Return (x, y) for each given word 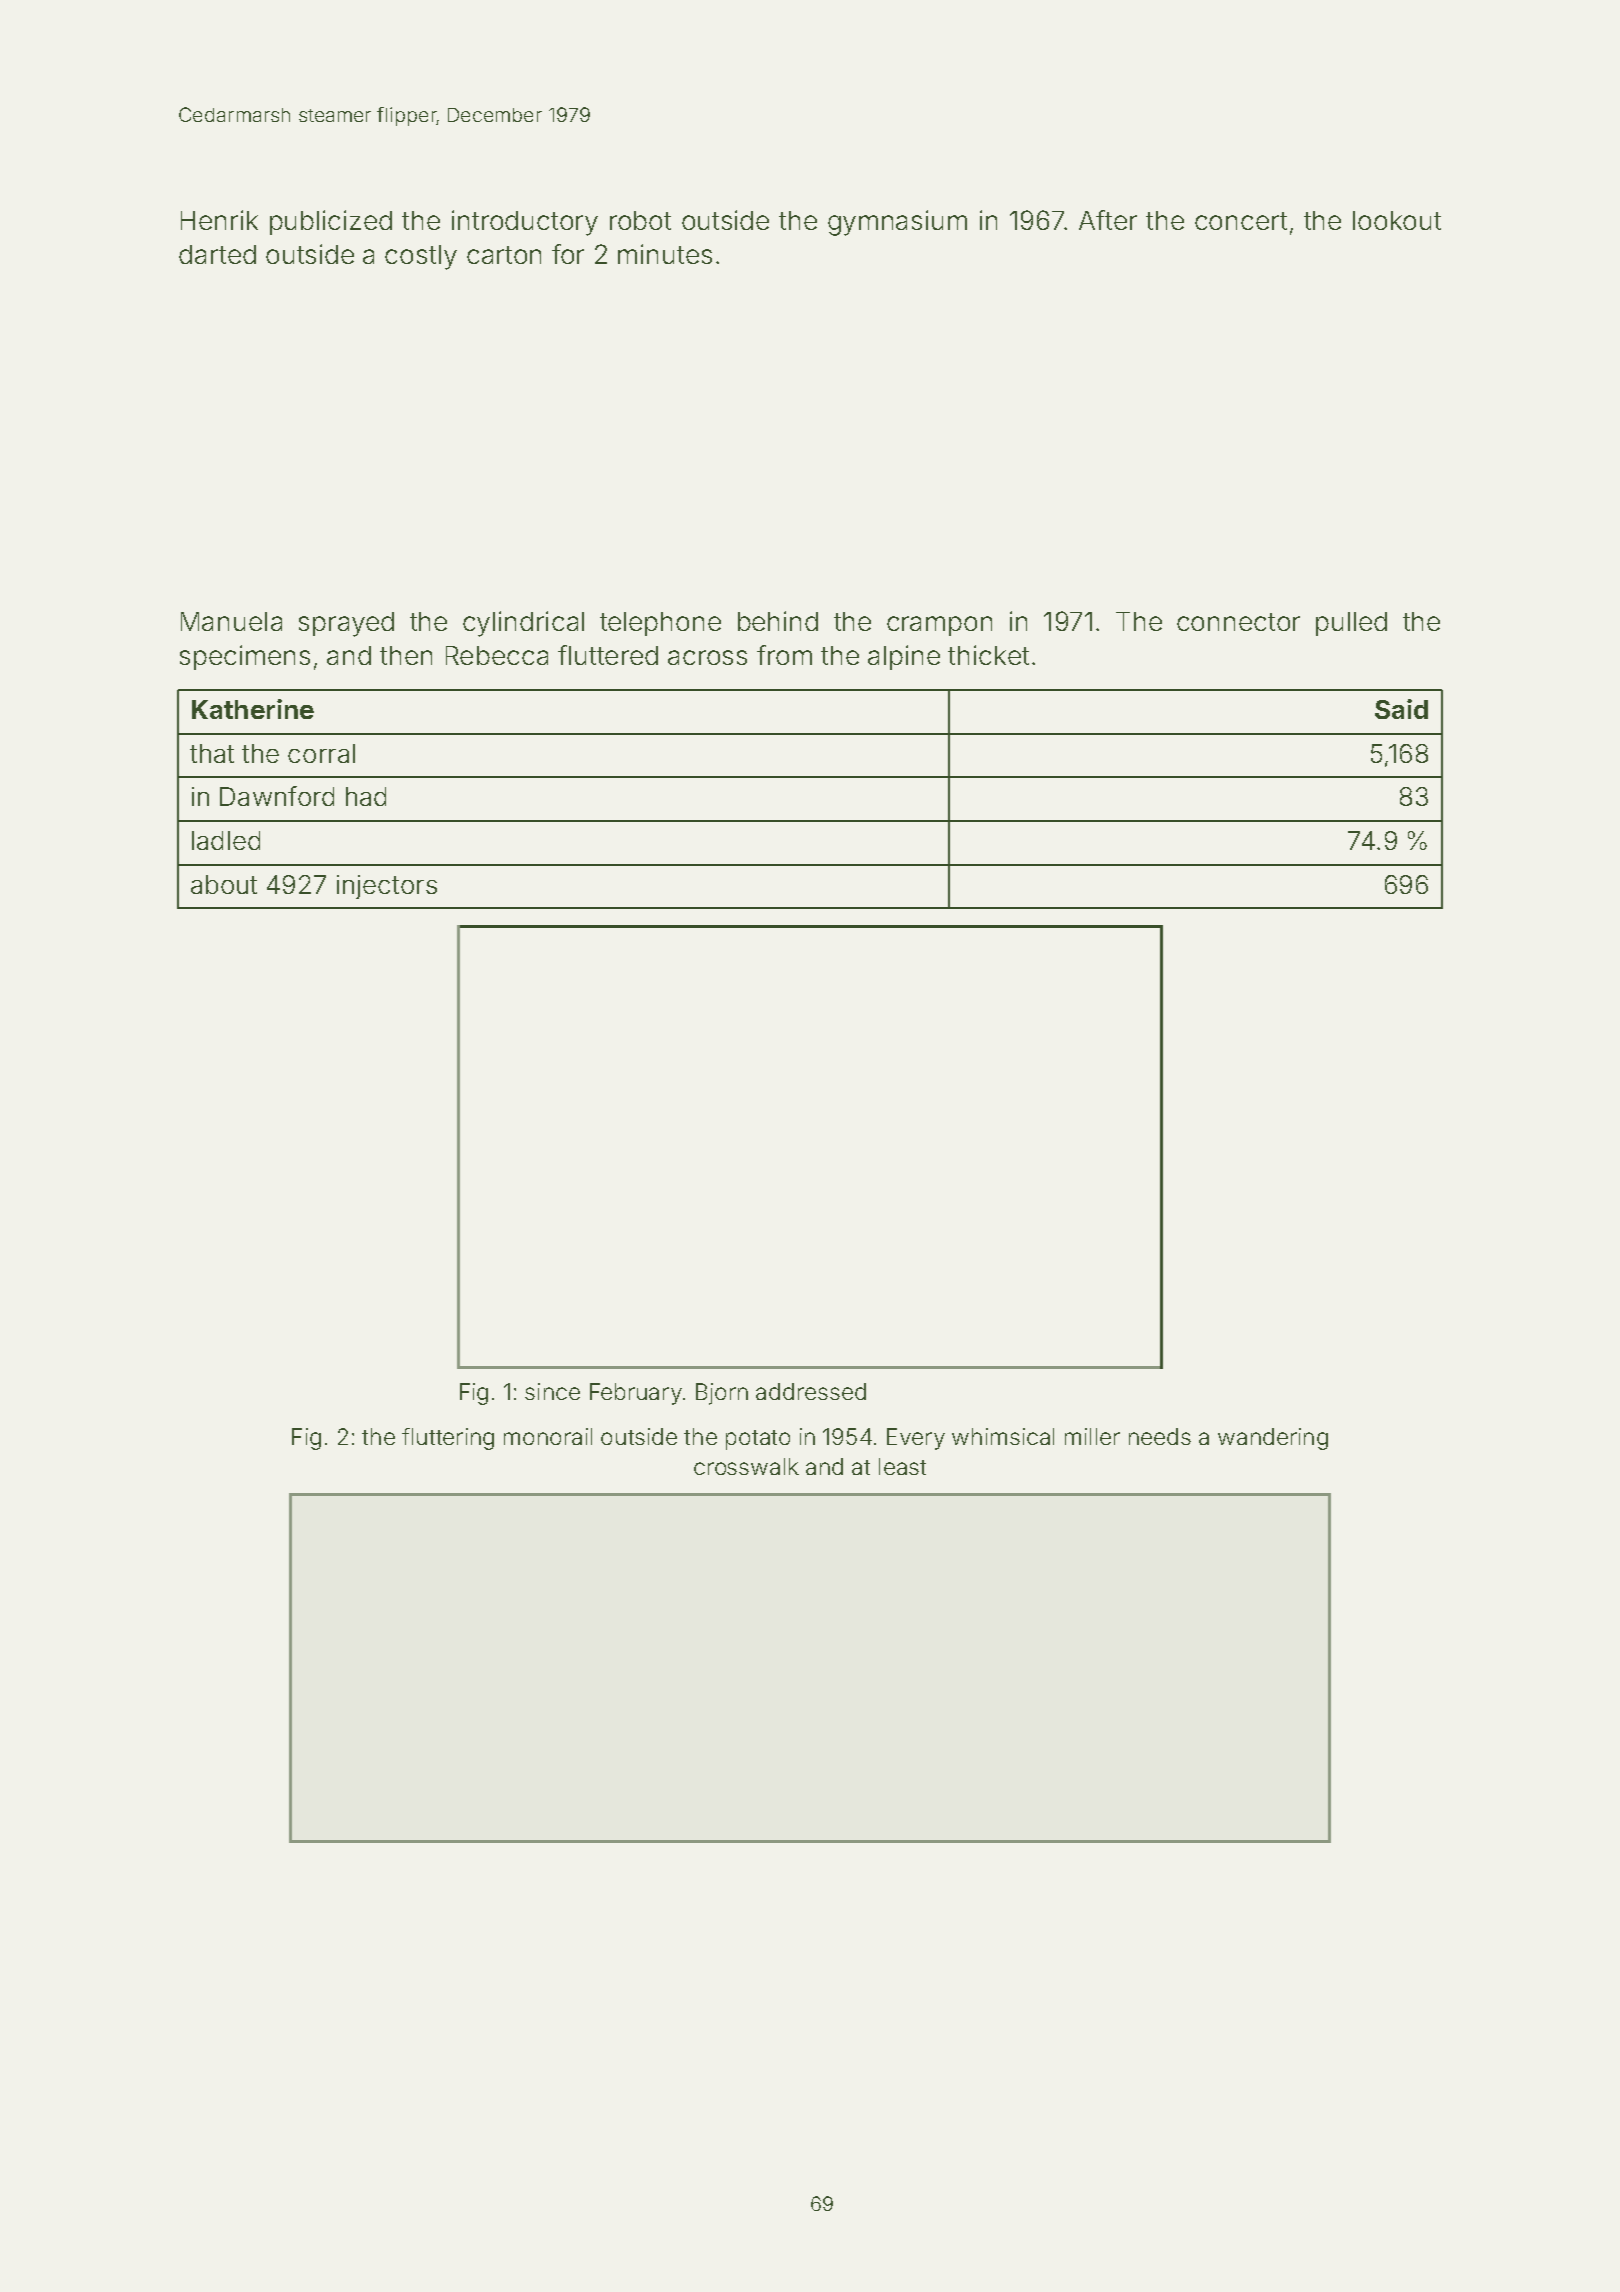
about (224, 884)
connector (1238, 622)
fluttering (448, 1439)
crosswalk (746, 1466)
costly (421, 257)
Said (1401, 709)
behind (778, 621)
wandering (1273, 1439)
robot (640, 220)
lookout (1397, 220)
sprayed (346, 624)
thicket (988, 655)
